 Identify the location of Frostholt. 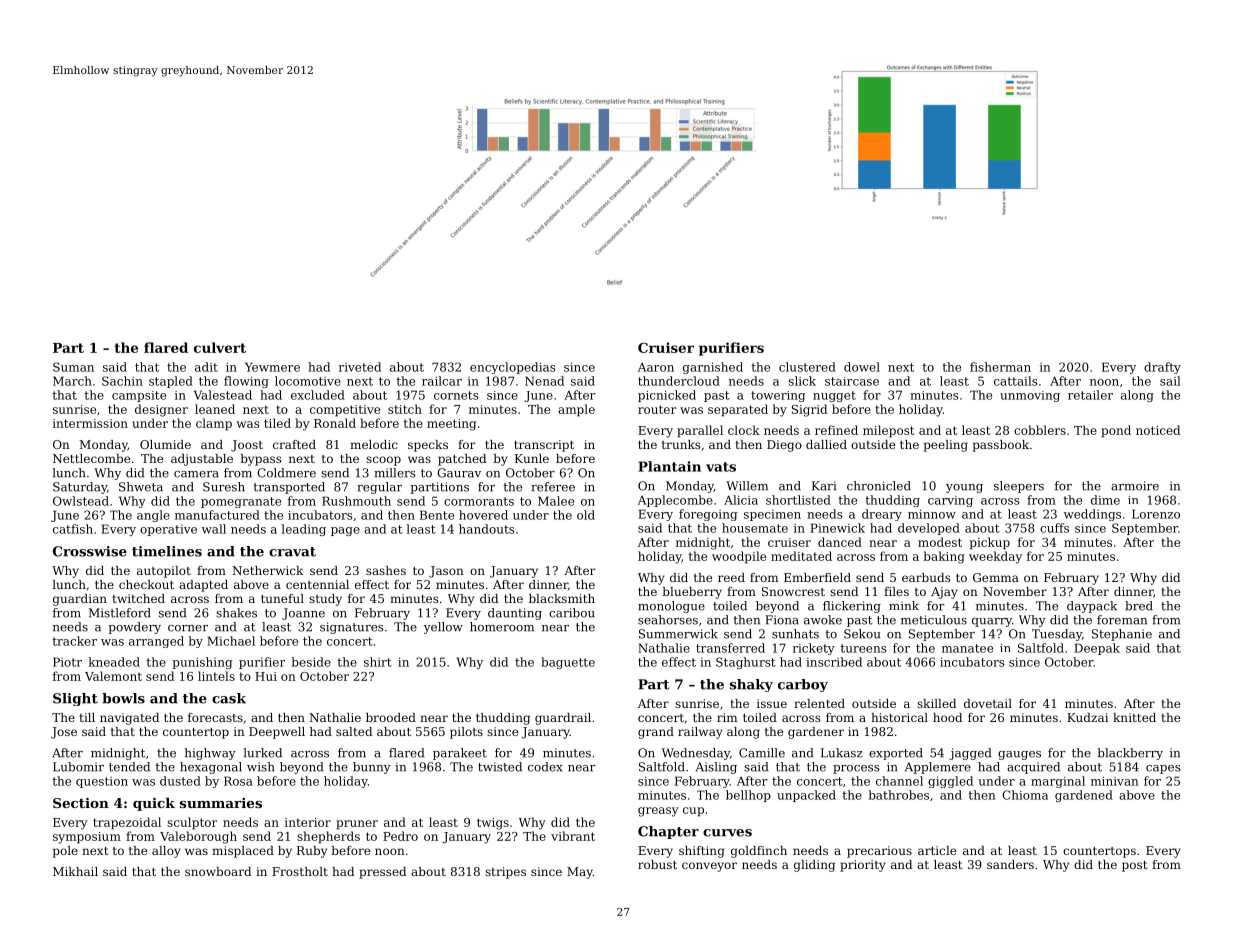
(300, 871).
